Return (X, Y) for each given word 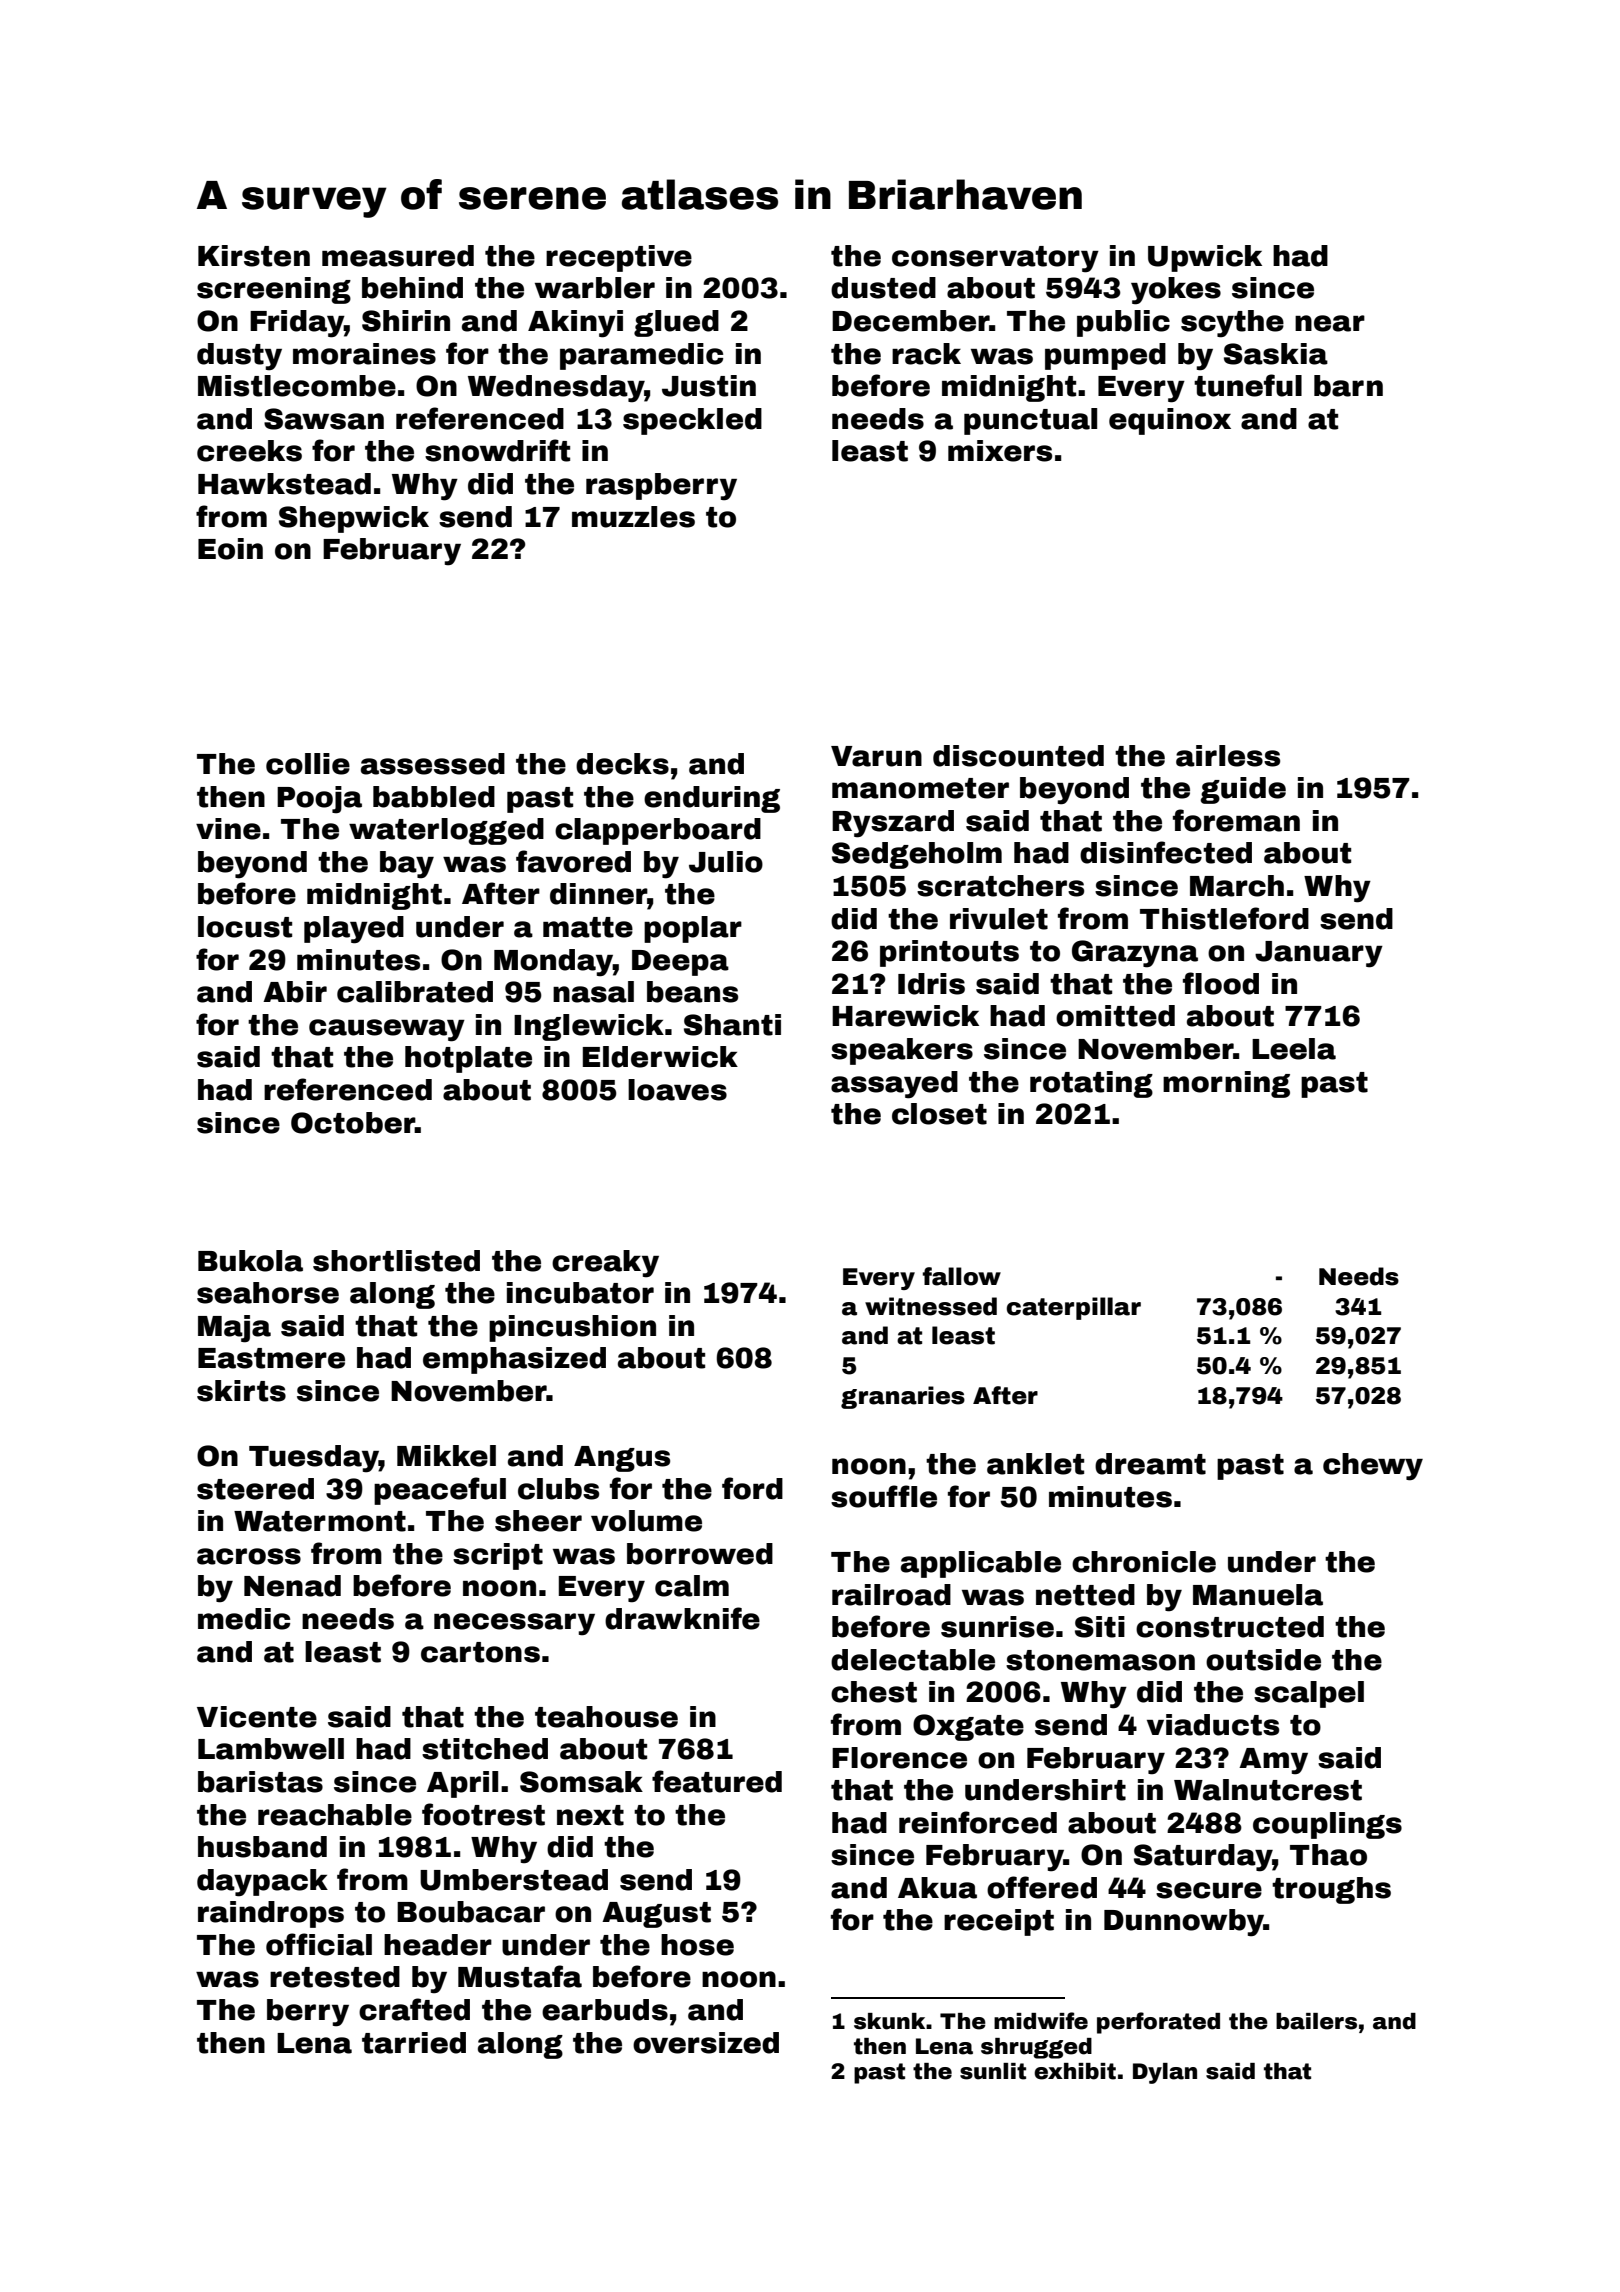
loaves (677, 1090)
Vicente (257, 1717)
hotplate (468, 1059)
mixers (1000, 451)
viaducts (1213, 1725)
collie (308, 764)
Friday (297, 324)
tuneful (1248, 385)
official (319, 1944)
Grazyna (1135, 954)
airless (1228, 756)
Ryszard (893, 824)
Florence (899, 1758)
